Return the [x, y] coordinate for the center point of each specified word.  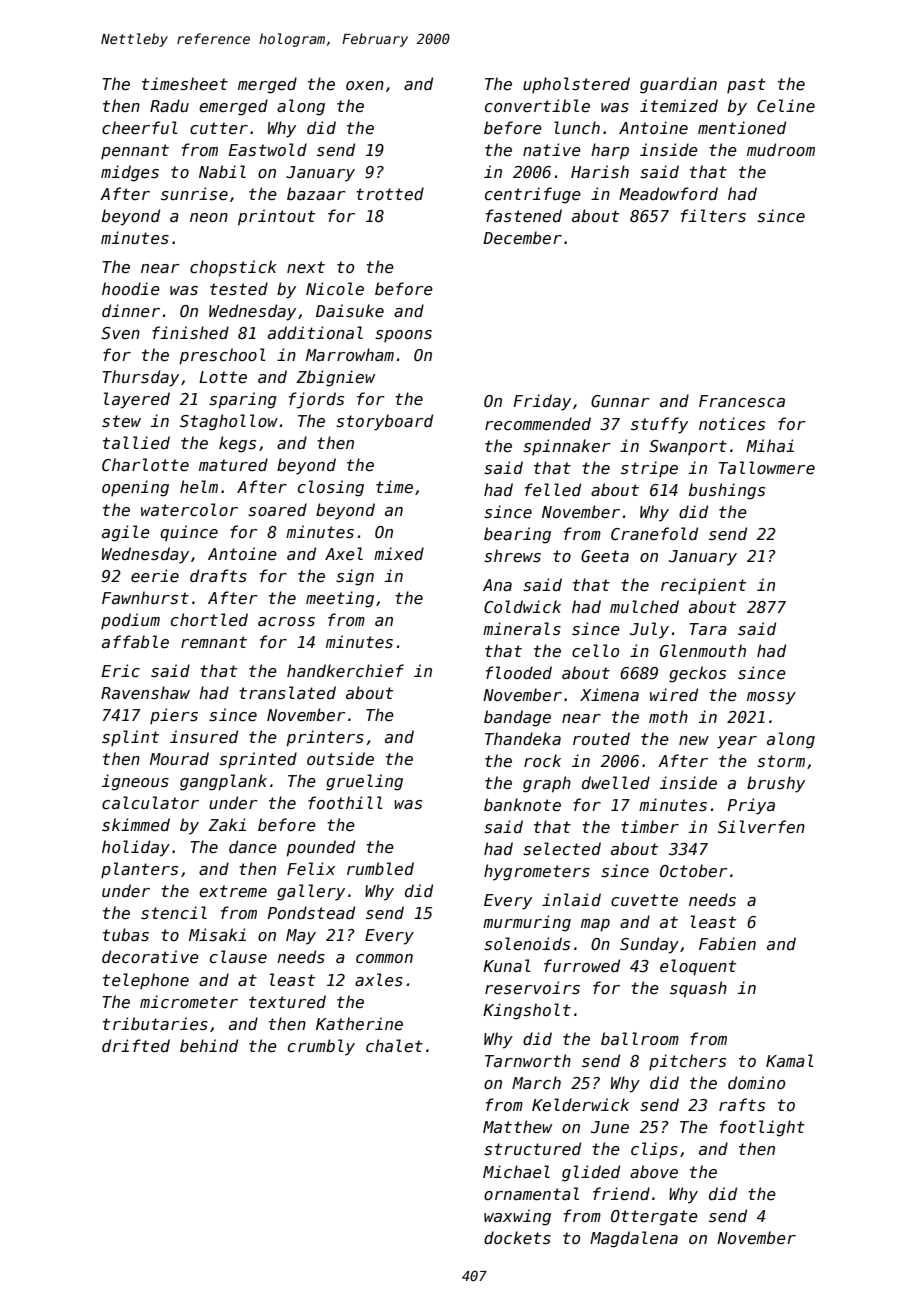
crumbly [321, 1047]
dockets [517, 1237]
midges [130, 173]
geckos [697, 674]
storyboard [384, 422]
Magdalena [634, 1239]
